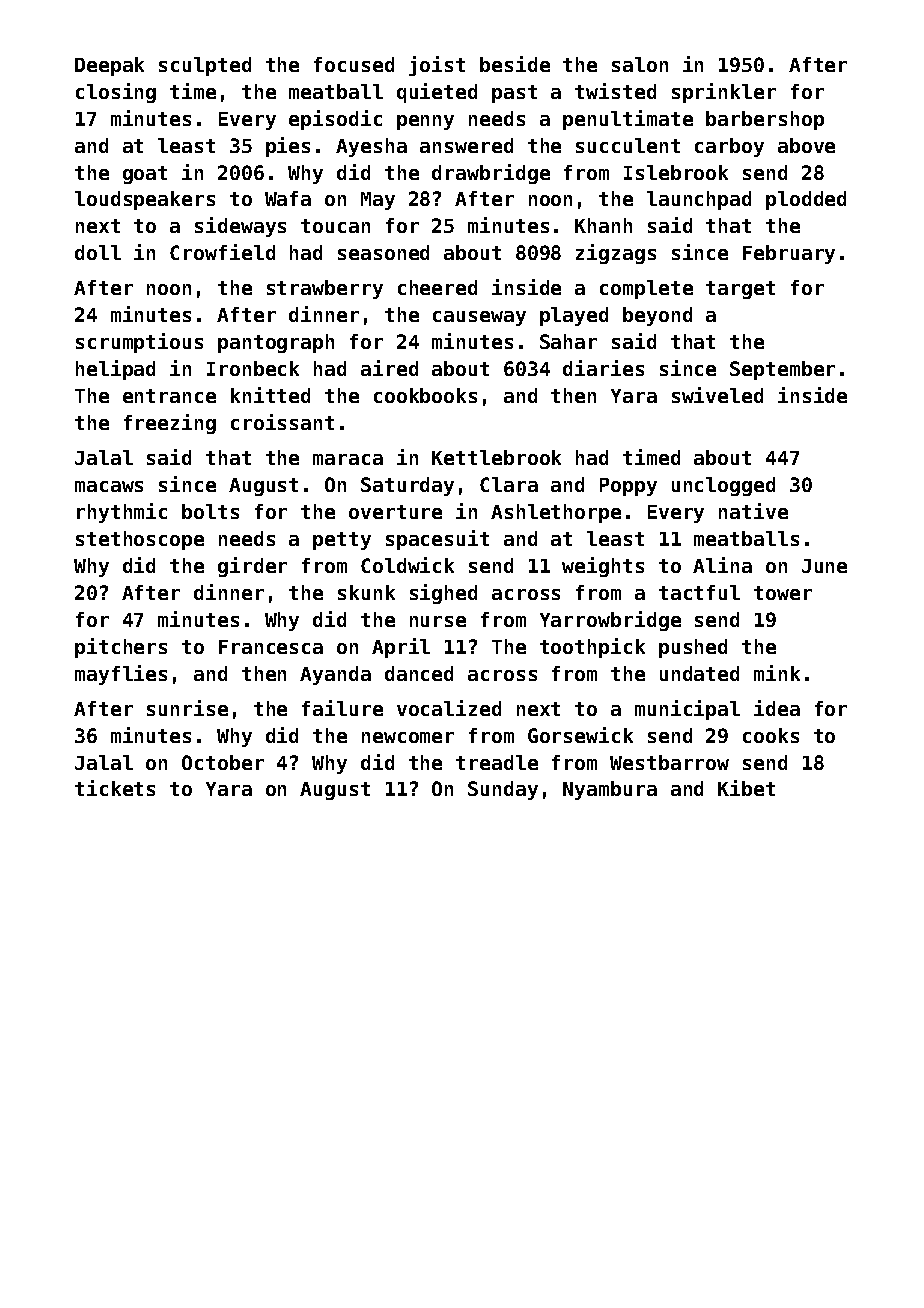  Describe the element at coordinates (640, 64) in the screenshot. I see `salon` at that location.
